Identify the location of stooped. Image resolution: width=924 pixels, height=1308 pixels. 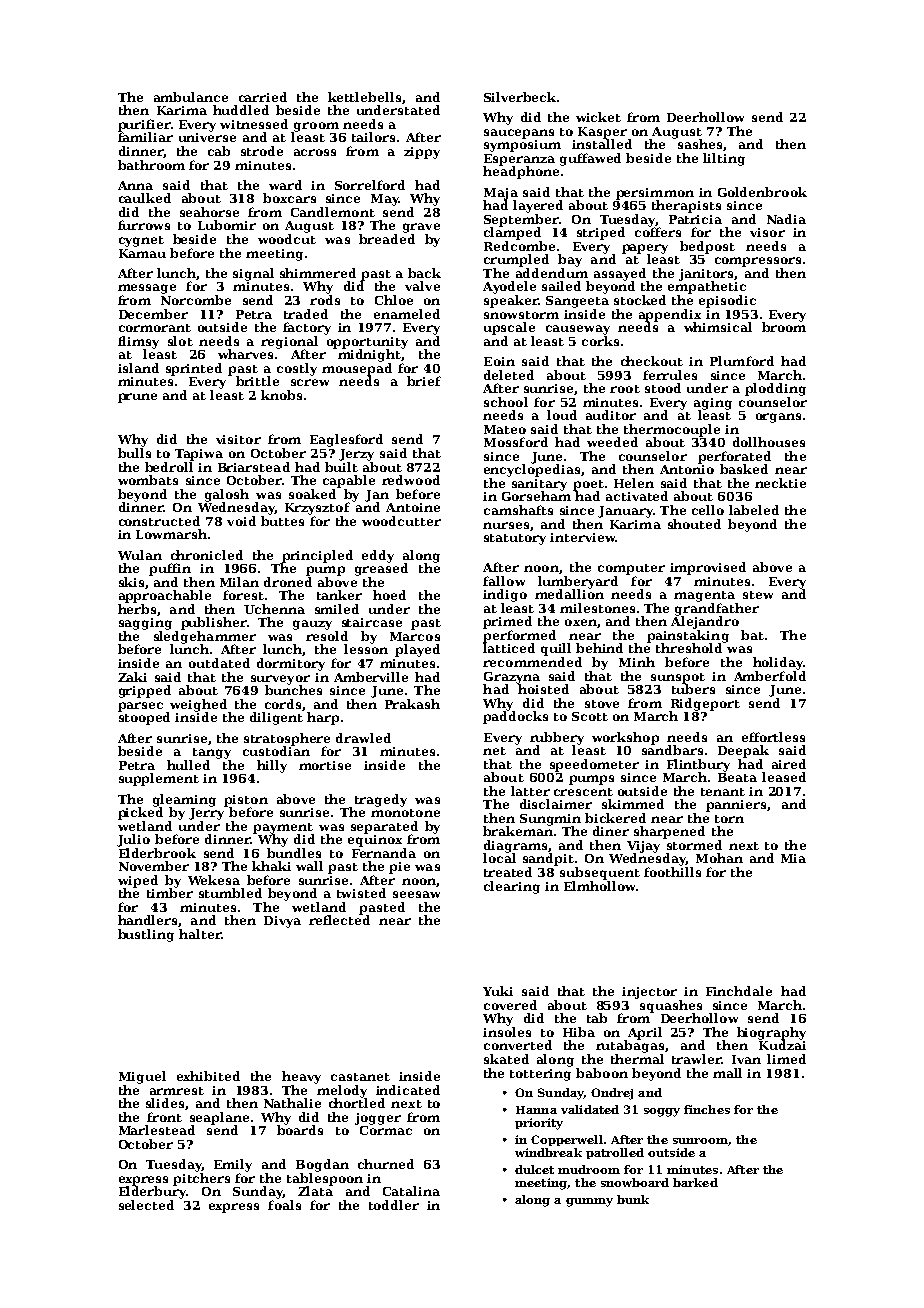
(144, 718).
